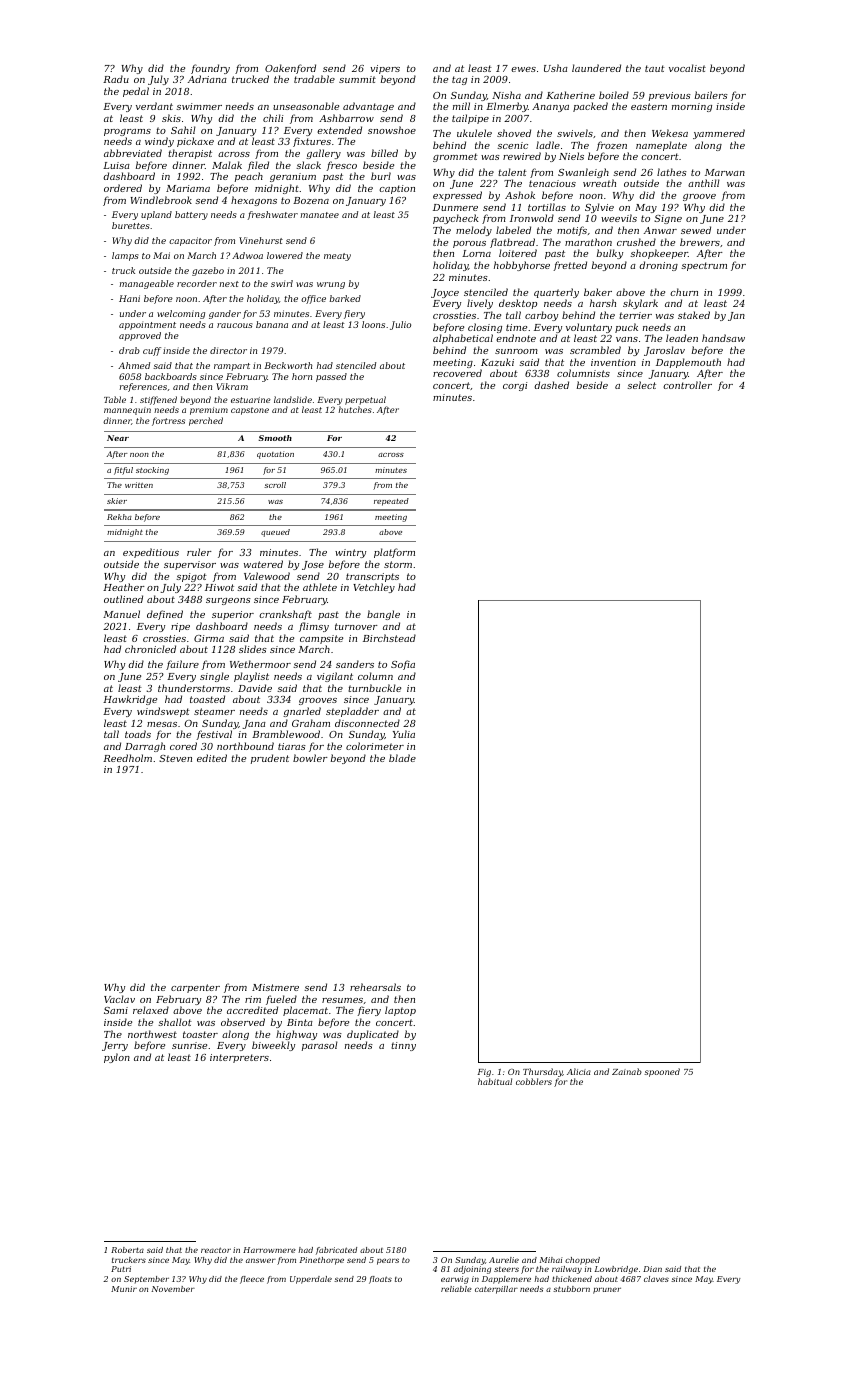 The image size is (849, 1400). I want to click on foundry, so click(210, 69).
